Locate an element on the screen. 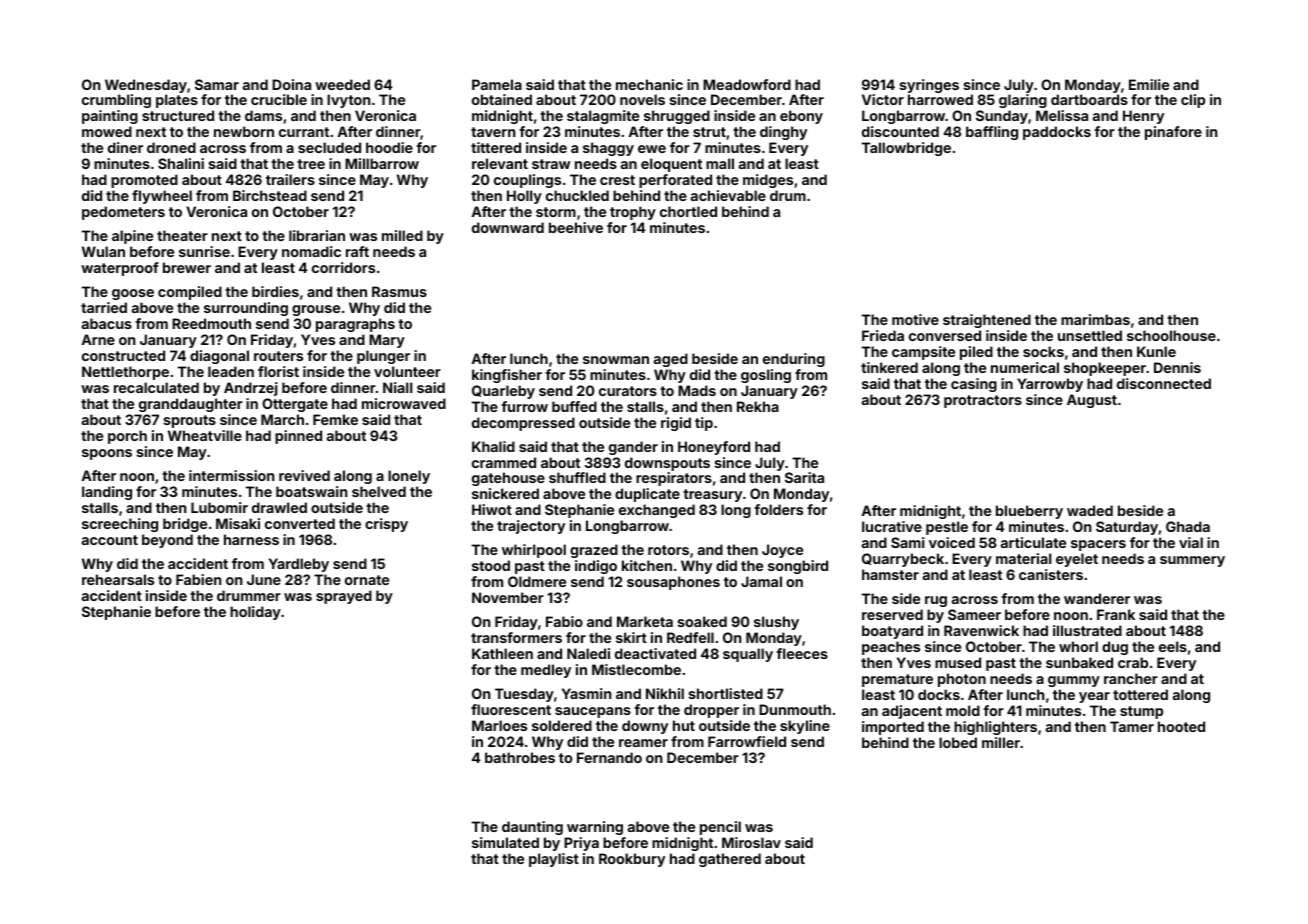 The width and height of the screenshot is (1308, 924). exchanged is located at coordinates (657, 511).
